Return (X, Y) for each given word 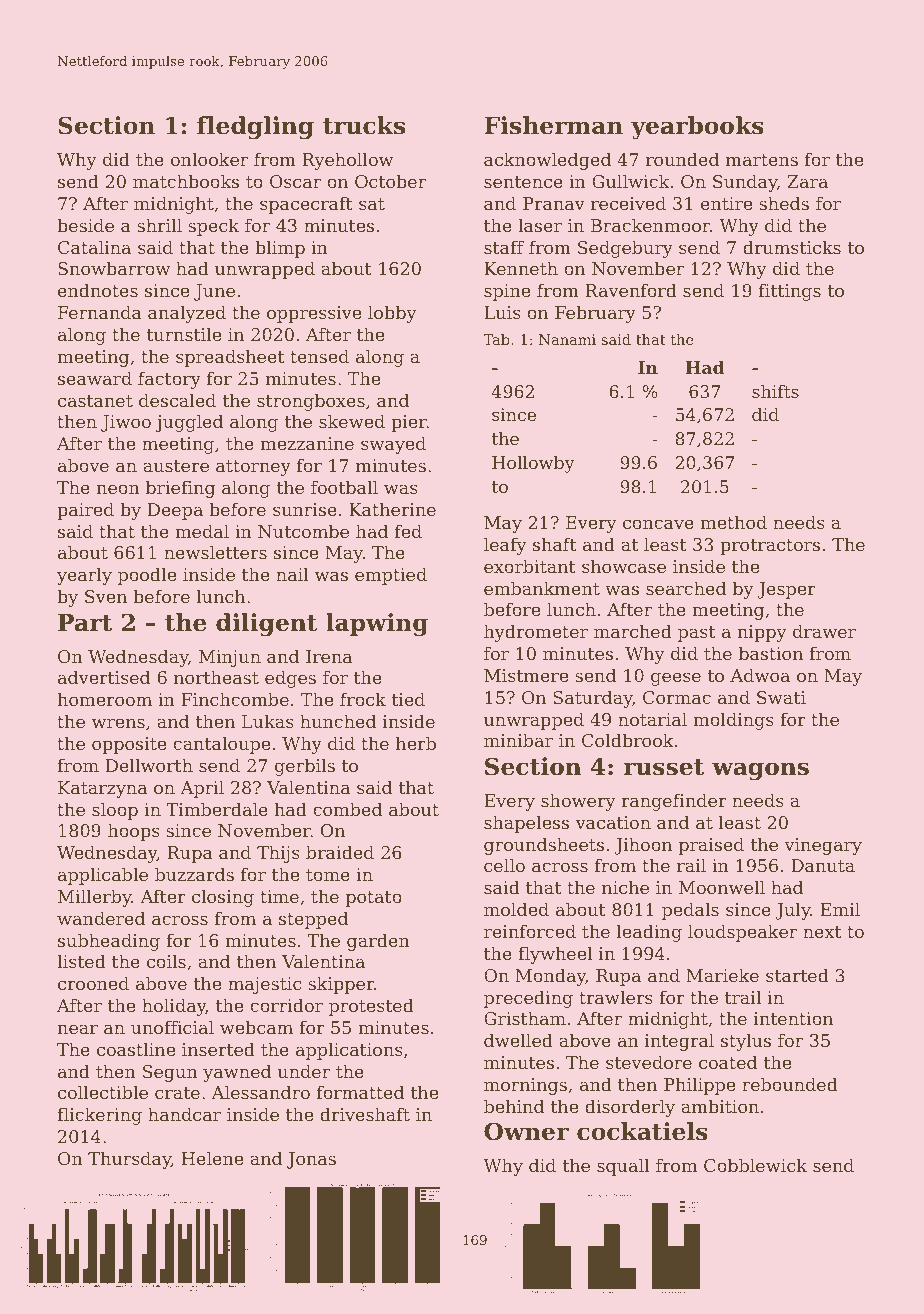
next (822, 932)
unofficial (172, 1027)
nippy (762, 633)
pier (409, 423)
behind (514, 1106)
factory (169, 380)
